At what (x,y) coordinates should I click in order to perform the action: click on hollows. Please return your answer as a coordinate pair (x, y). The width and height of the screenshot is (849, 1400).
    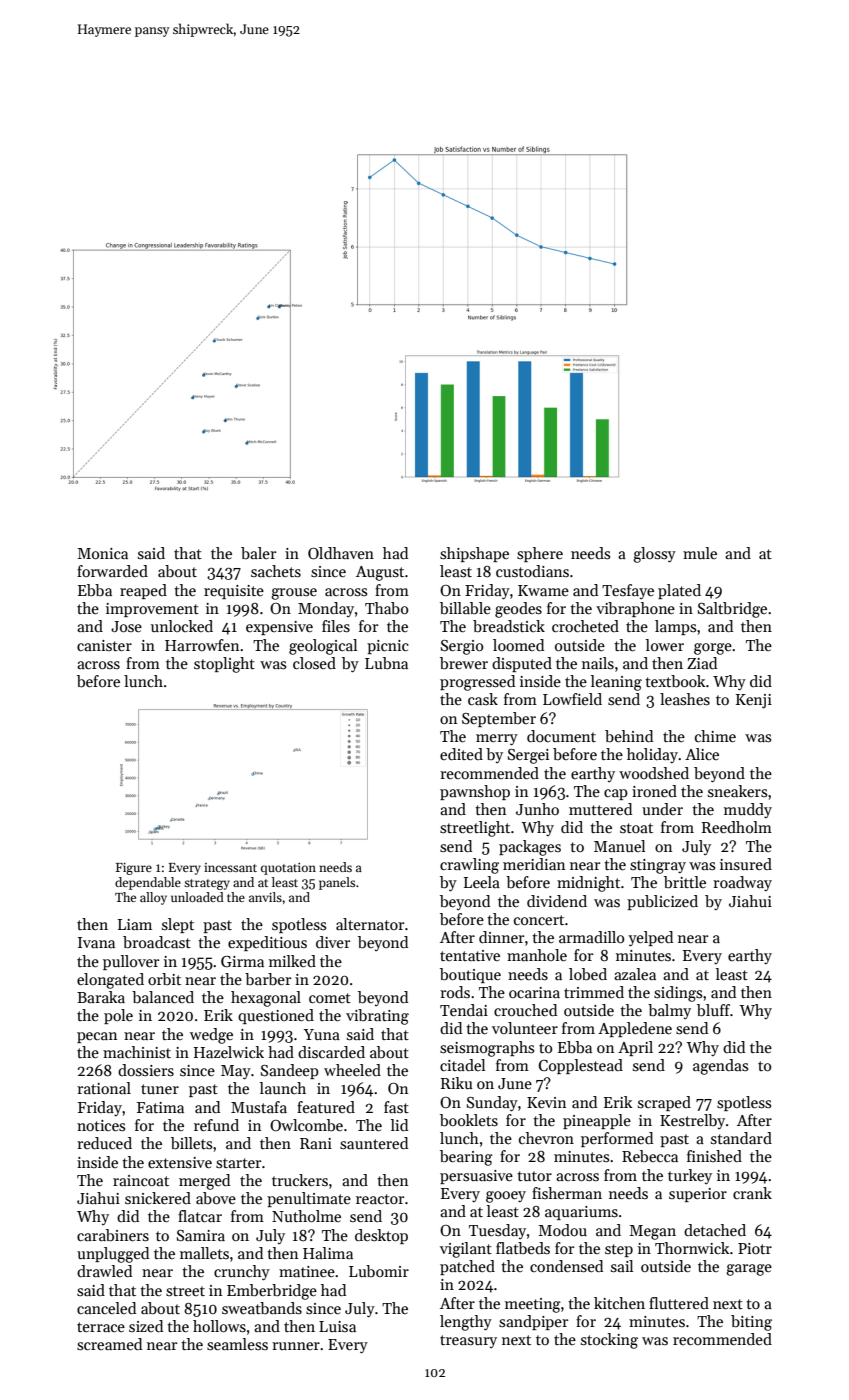
    Looking at the image, I should click on (219, 1326).
